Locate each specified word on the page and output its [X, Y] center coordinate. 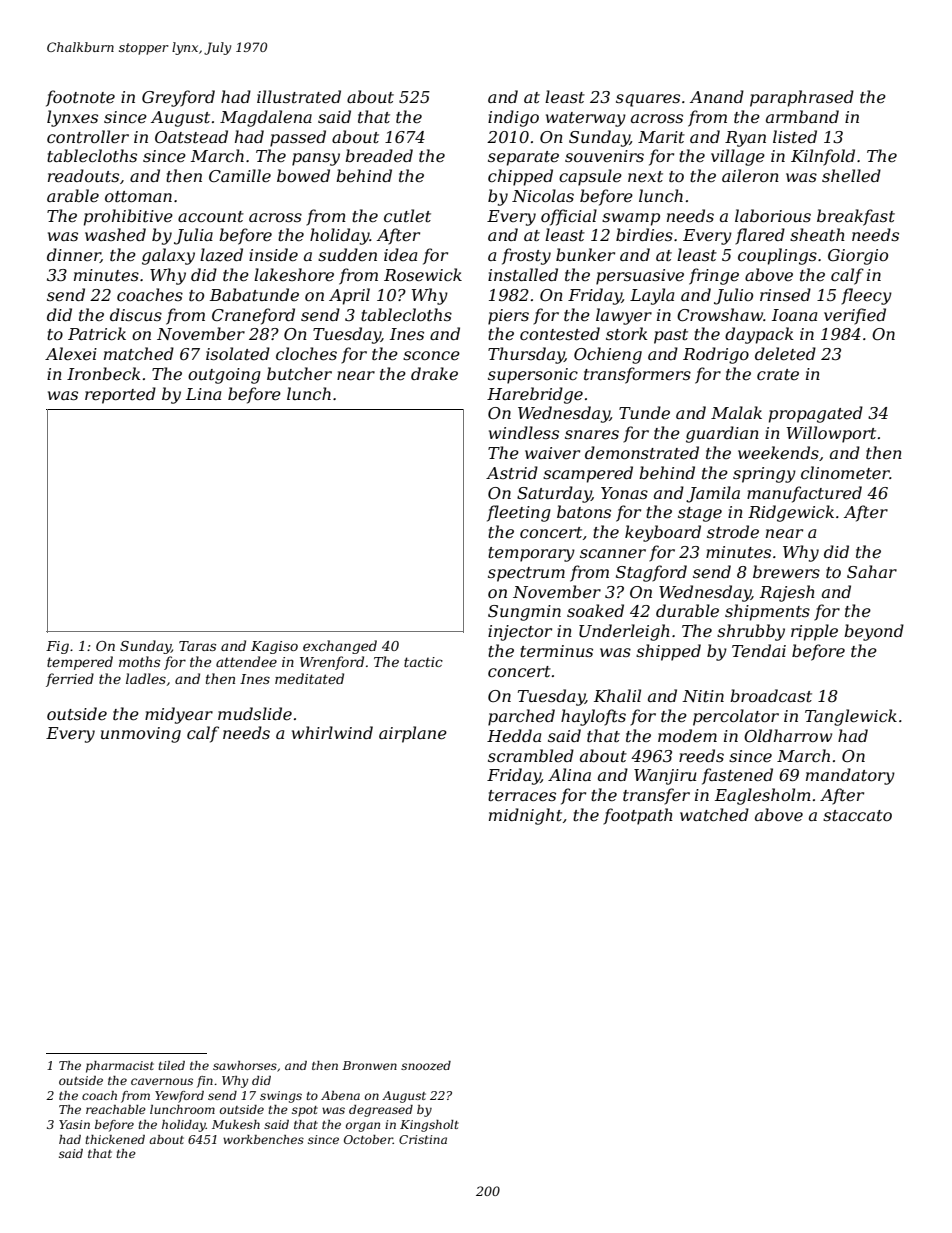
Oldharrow [788, 735]
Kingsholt [429, 1126]
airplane [413, 734]
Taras [197, 646]
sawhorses [245, 1065]
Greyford [178, 98]
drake [434, 373]
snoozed [426, 1065]
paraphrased [802, 98]
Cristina [423, 1139]
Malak [736, 412]
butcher [299, 373]
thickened [115, 1139]
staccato [857, 815]
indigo [513, 118]
